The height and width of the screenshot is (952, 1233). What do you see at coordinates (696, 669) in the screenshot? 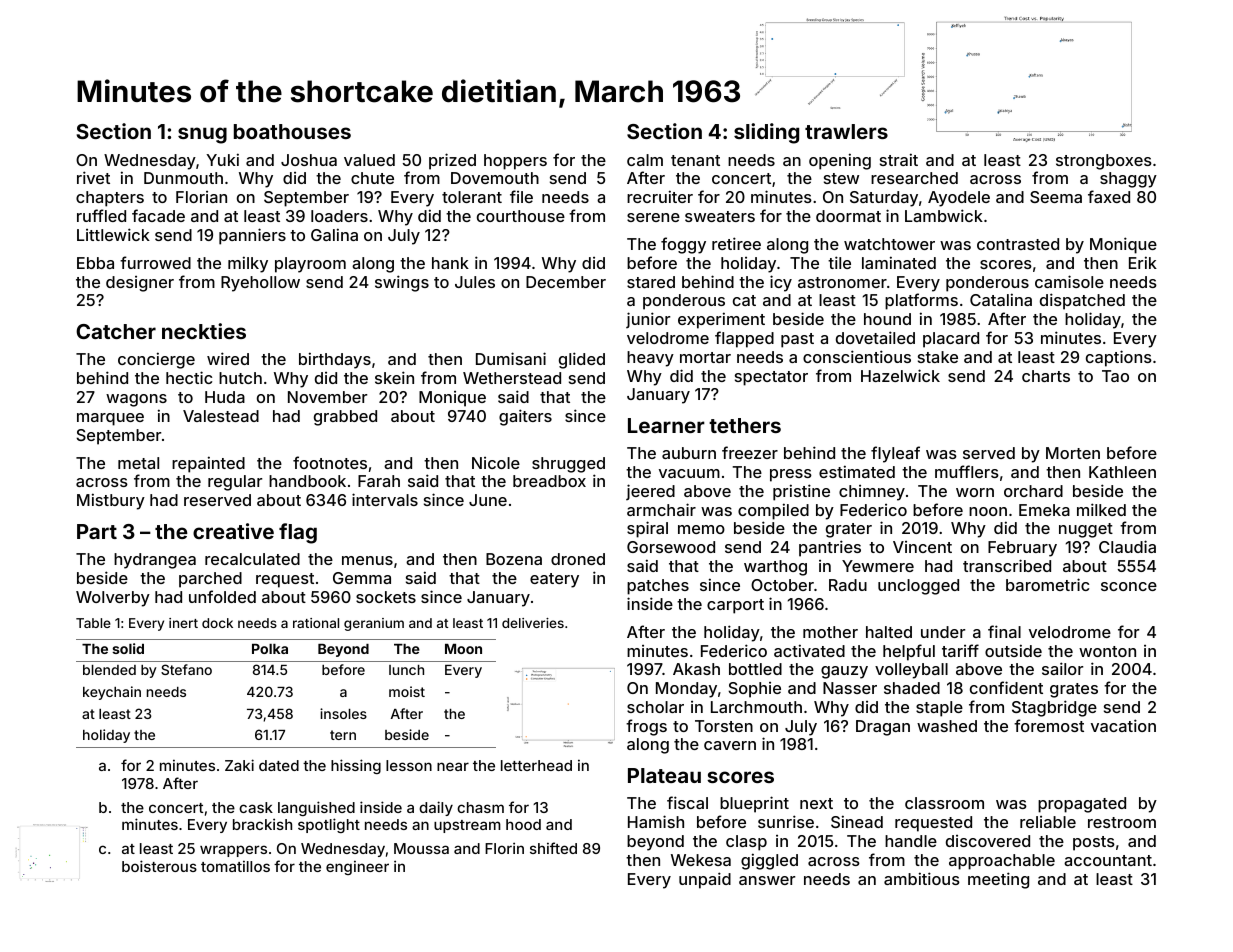
I see `Akash` at bounding box center [696, 669].
